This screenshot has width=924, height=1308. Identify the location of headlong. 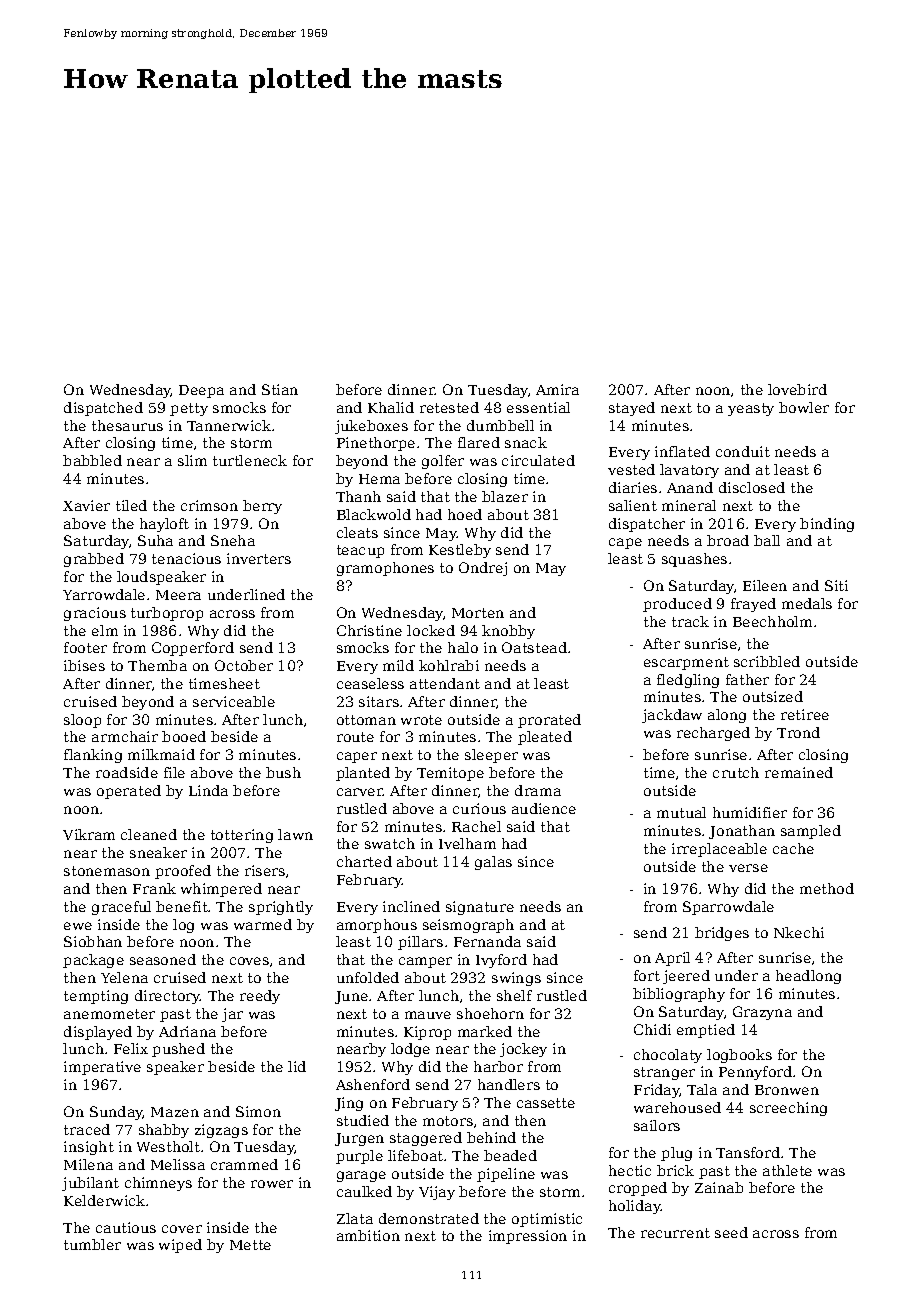
(808, 977).
